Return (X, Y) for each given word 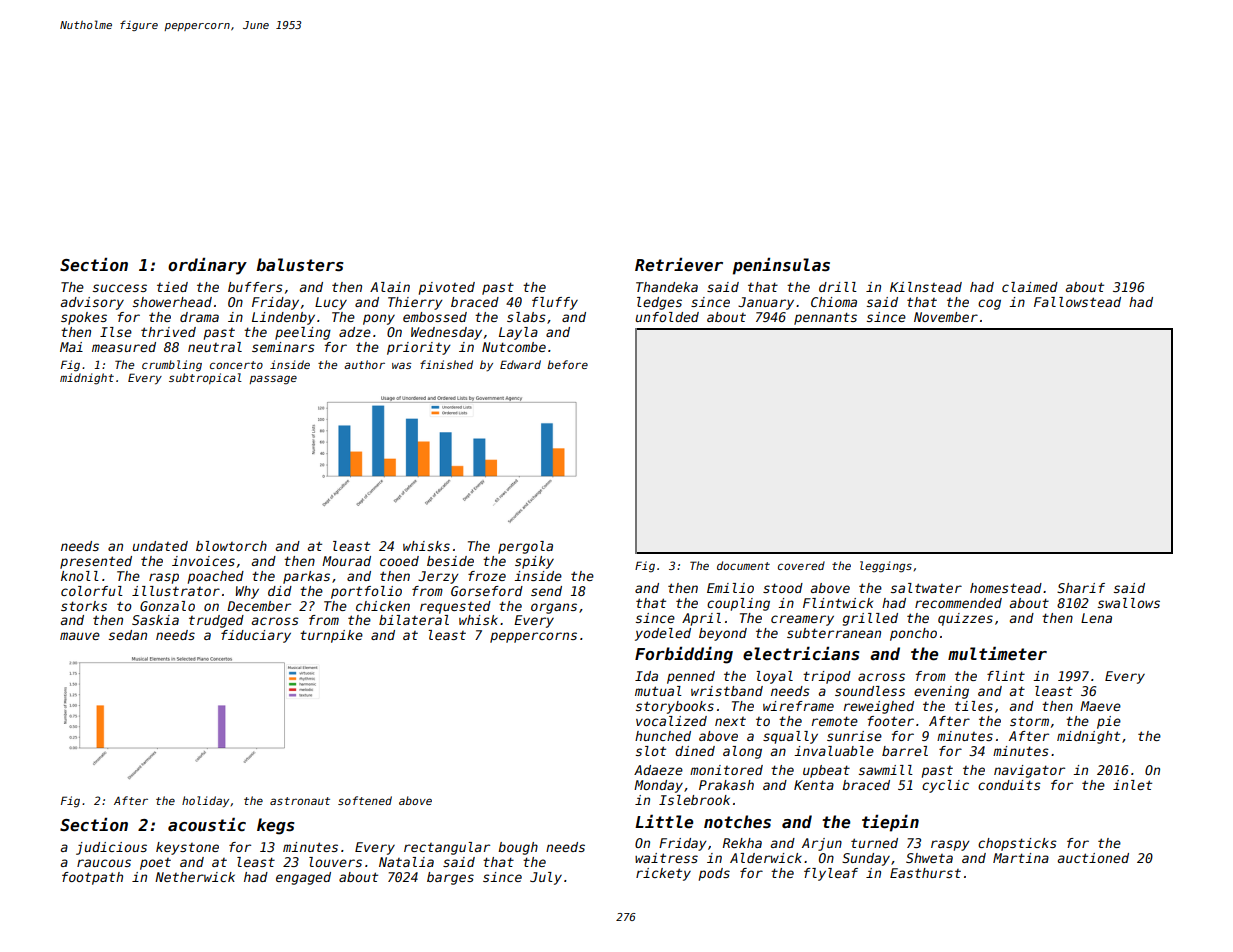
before (567, 364)
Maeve (1100, 706)
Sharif (1081, 588)
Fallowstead (1077, 302)
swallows (1129, 603)
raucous (104, 863)
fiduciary (256, 636)
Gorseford (487, 591)
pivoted (447, 288)
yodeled (663, 634)
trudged (216, 621)
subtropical (205, 378)
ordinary (207, 266)
